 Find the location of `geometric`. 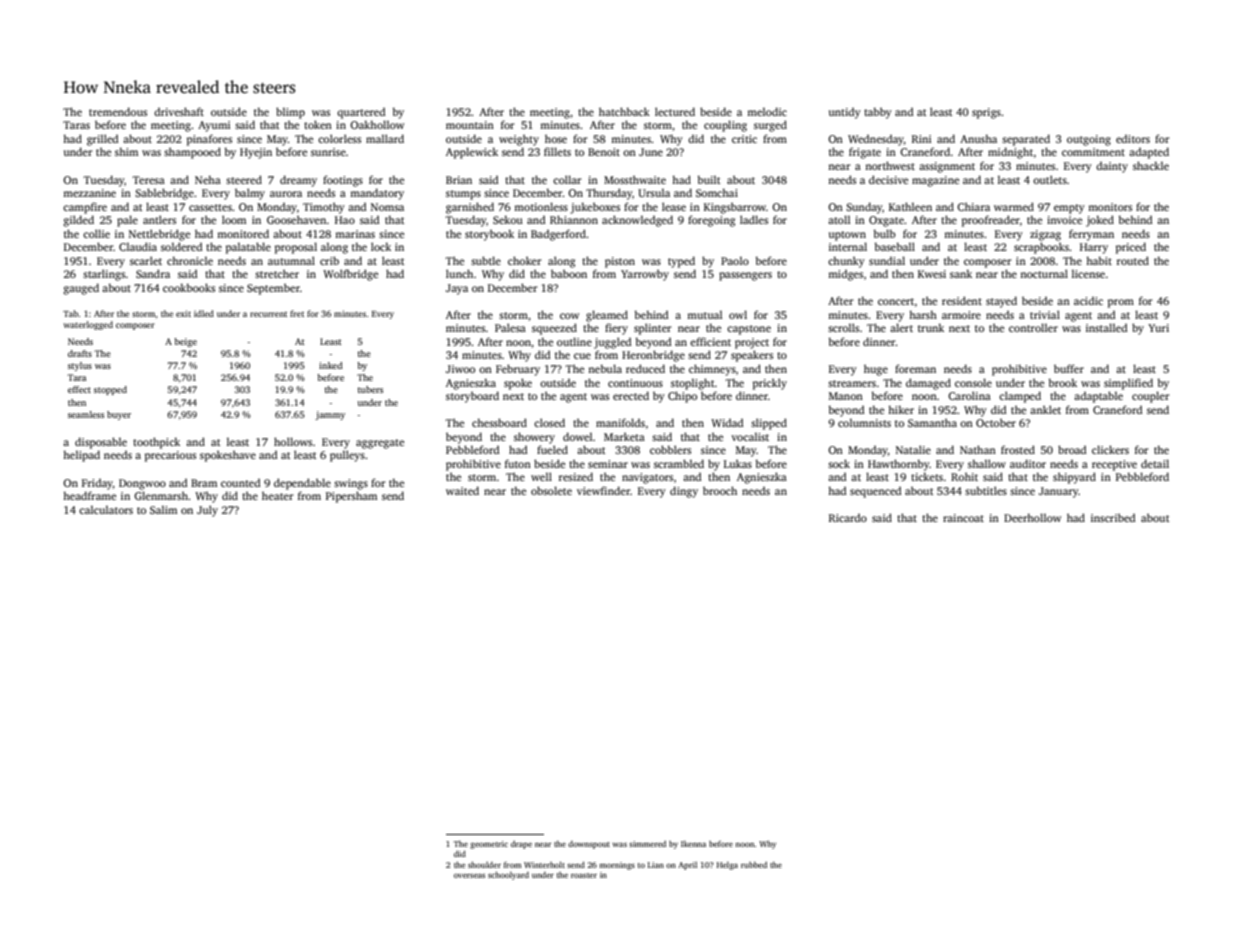

geometric is located at coordinates (489, 845).
